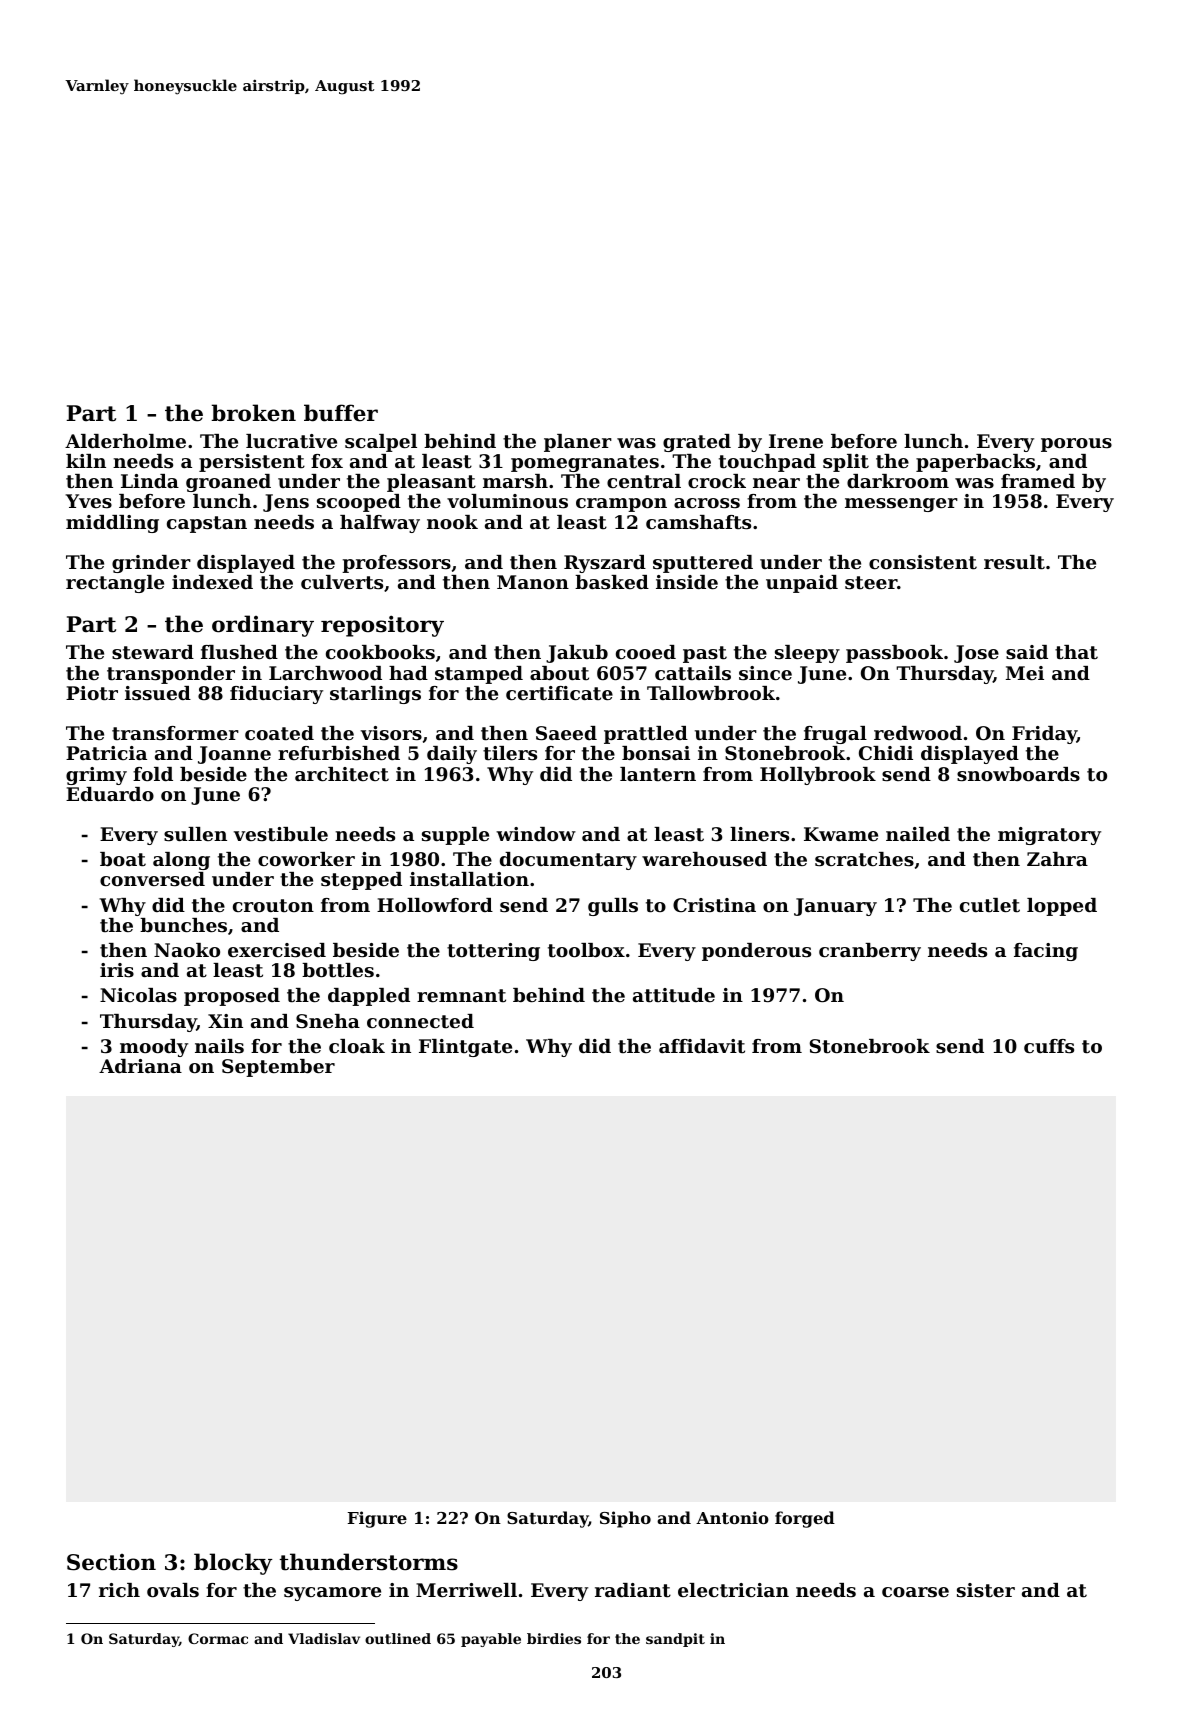  What do you see at coordinates (117, 970) in the screenshot?
I see `iris` at bounding box center [117, 970].
